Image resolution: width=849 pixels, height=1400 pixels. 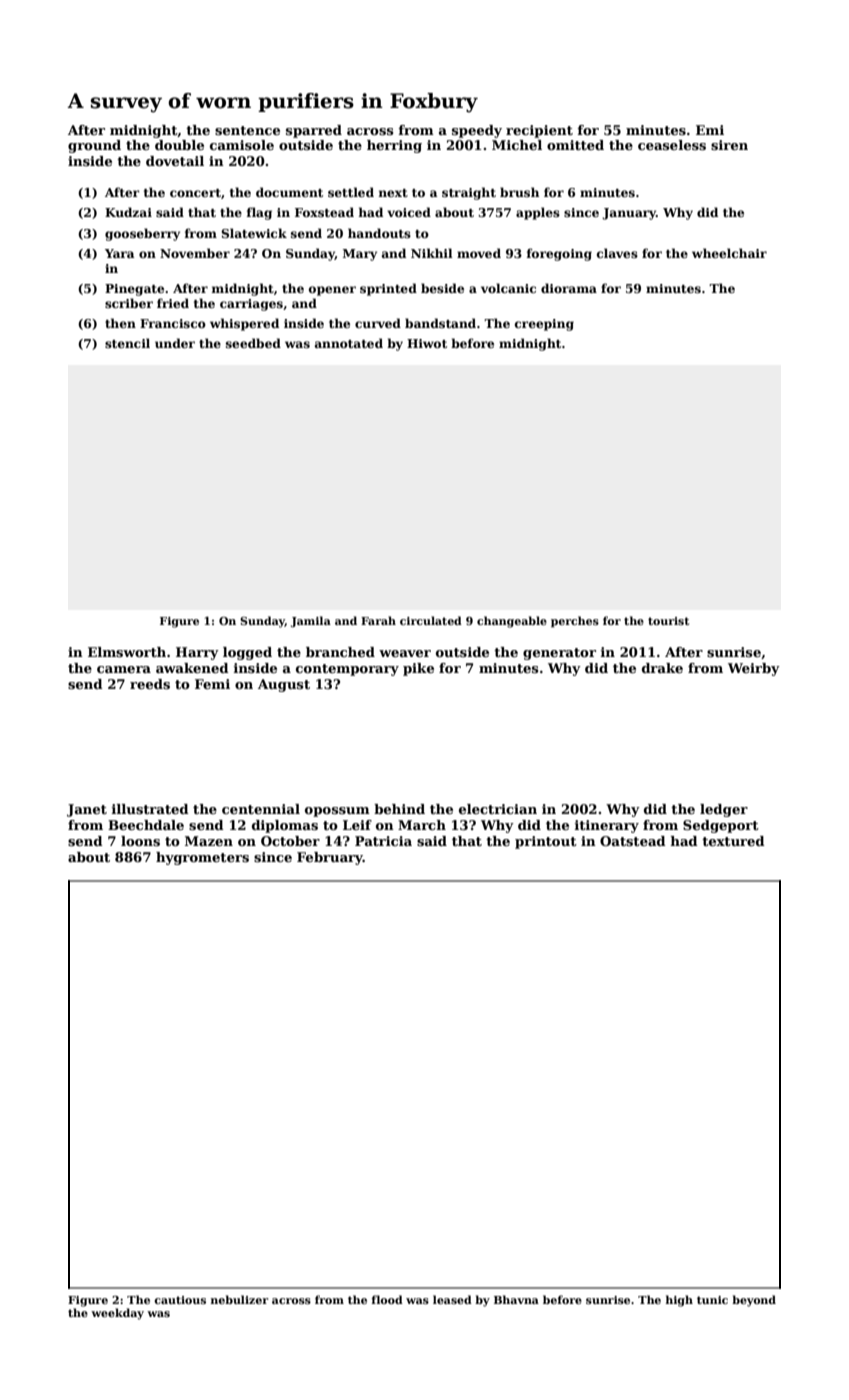 I want to click on wheelchair, so click(x=729, y=253).
